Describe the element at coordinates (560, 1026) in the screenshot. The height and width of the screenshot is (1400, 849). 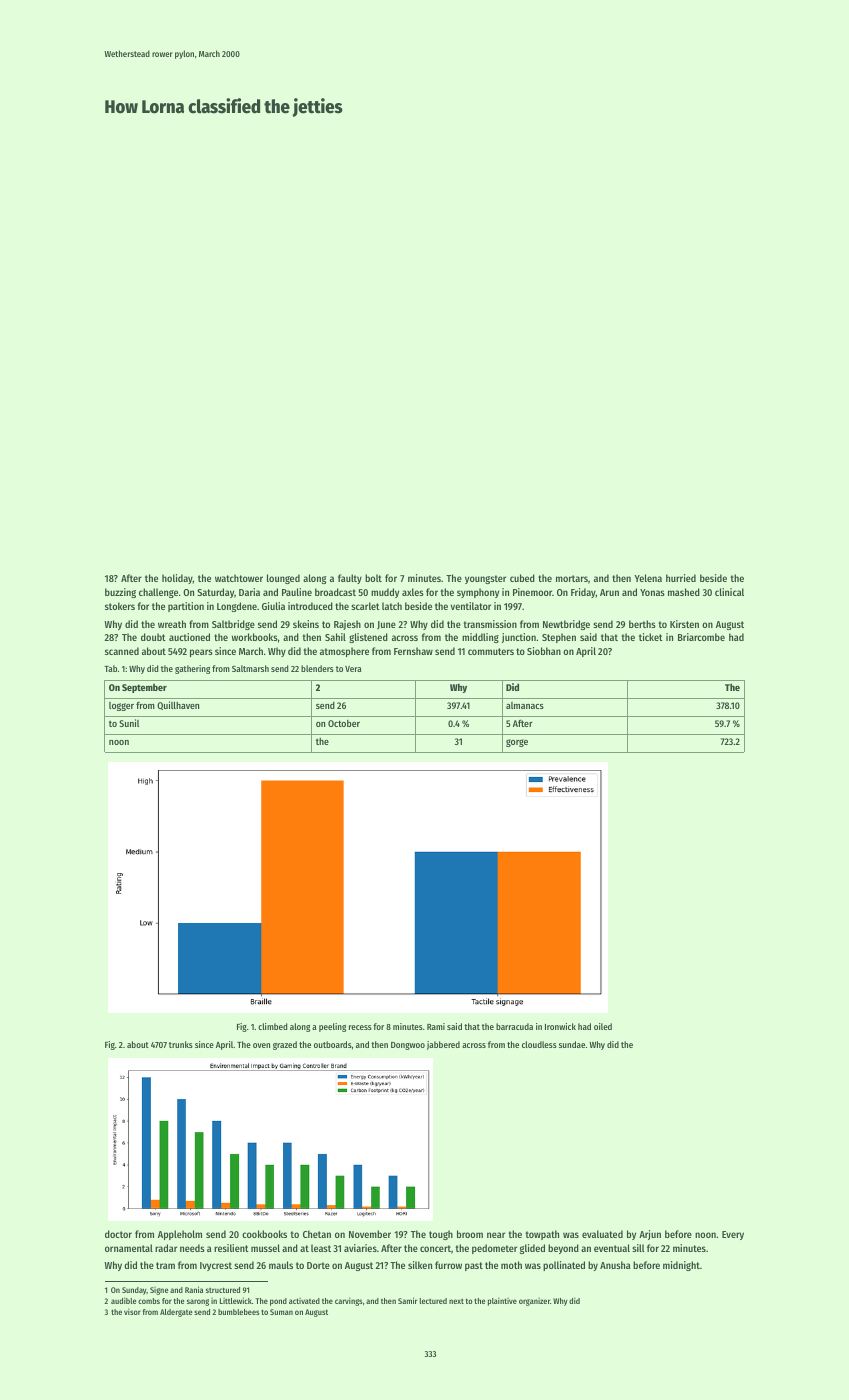
I see `Ironwick` at that location.
